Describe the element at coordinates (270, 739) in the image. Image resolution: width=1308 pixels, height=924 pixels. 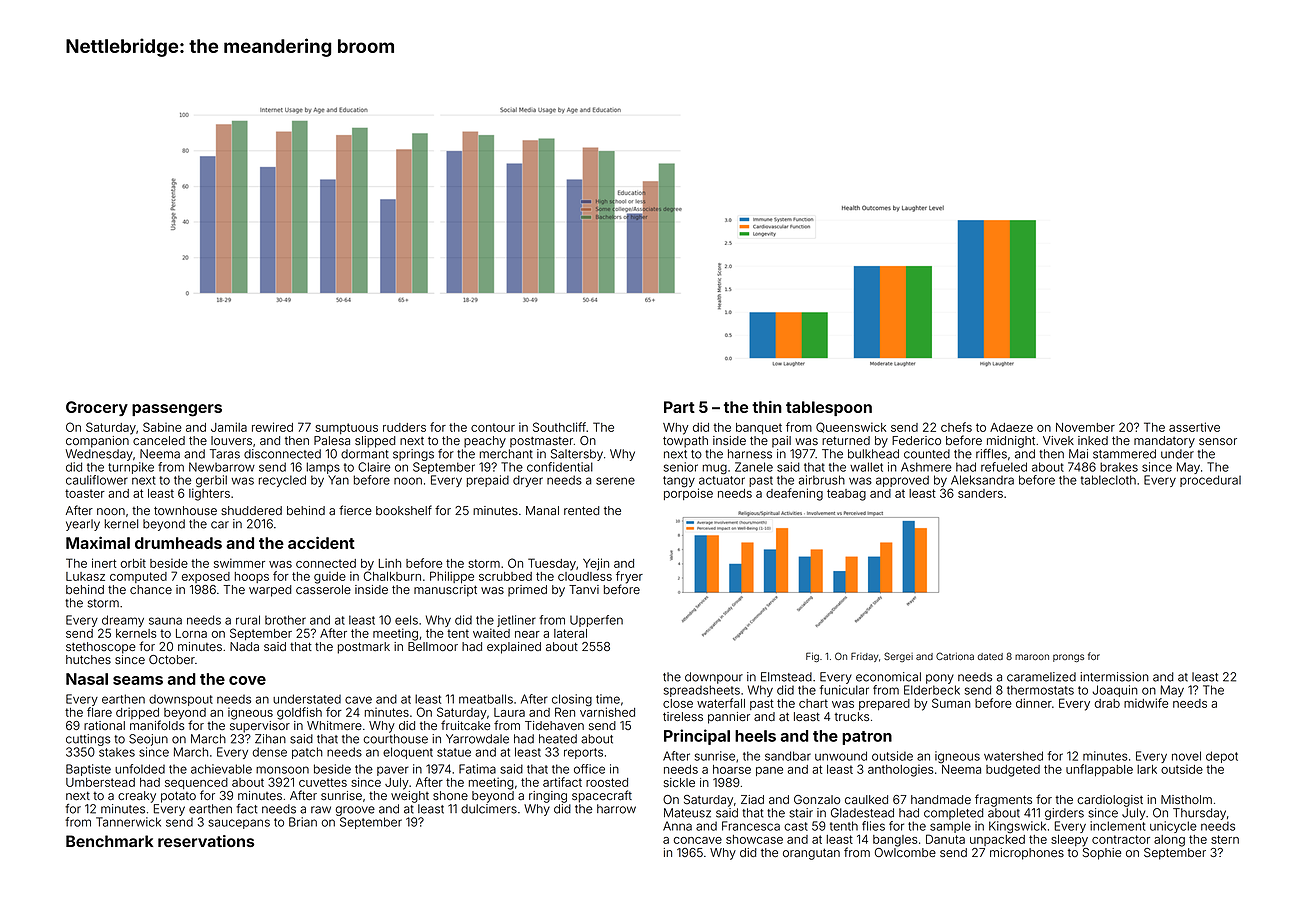
I see `Zihan` at that location.
